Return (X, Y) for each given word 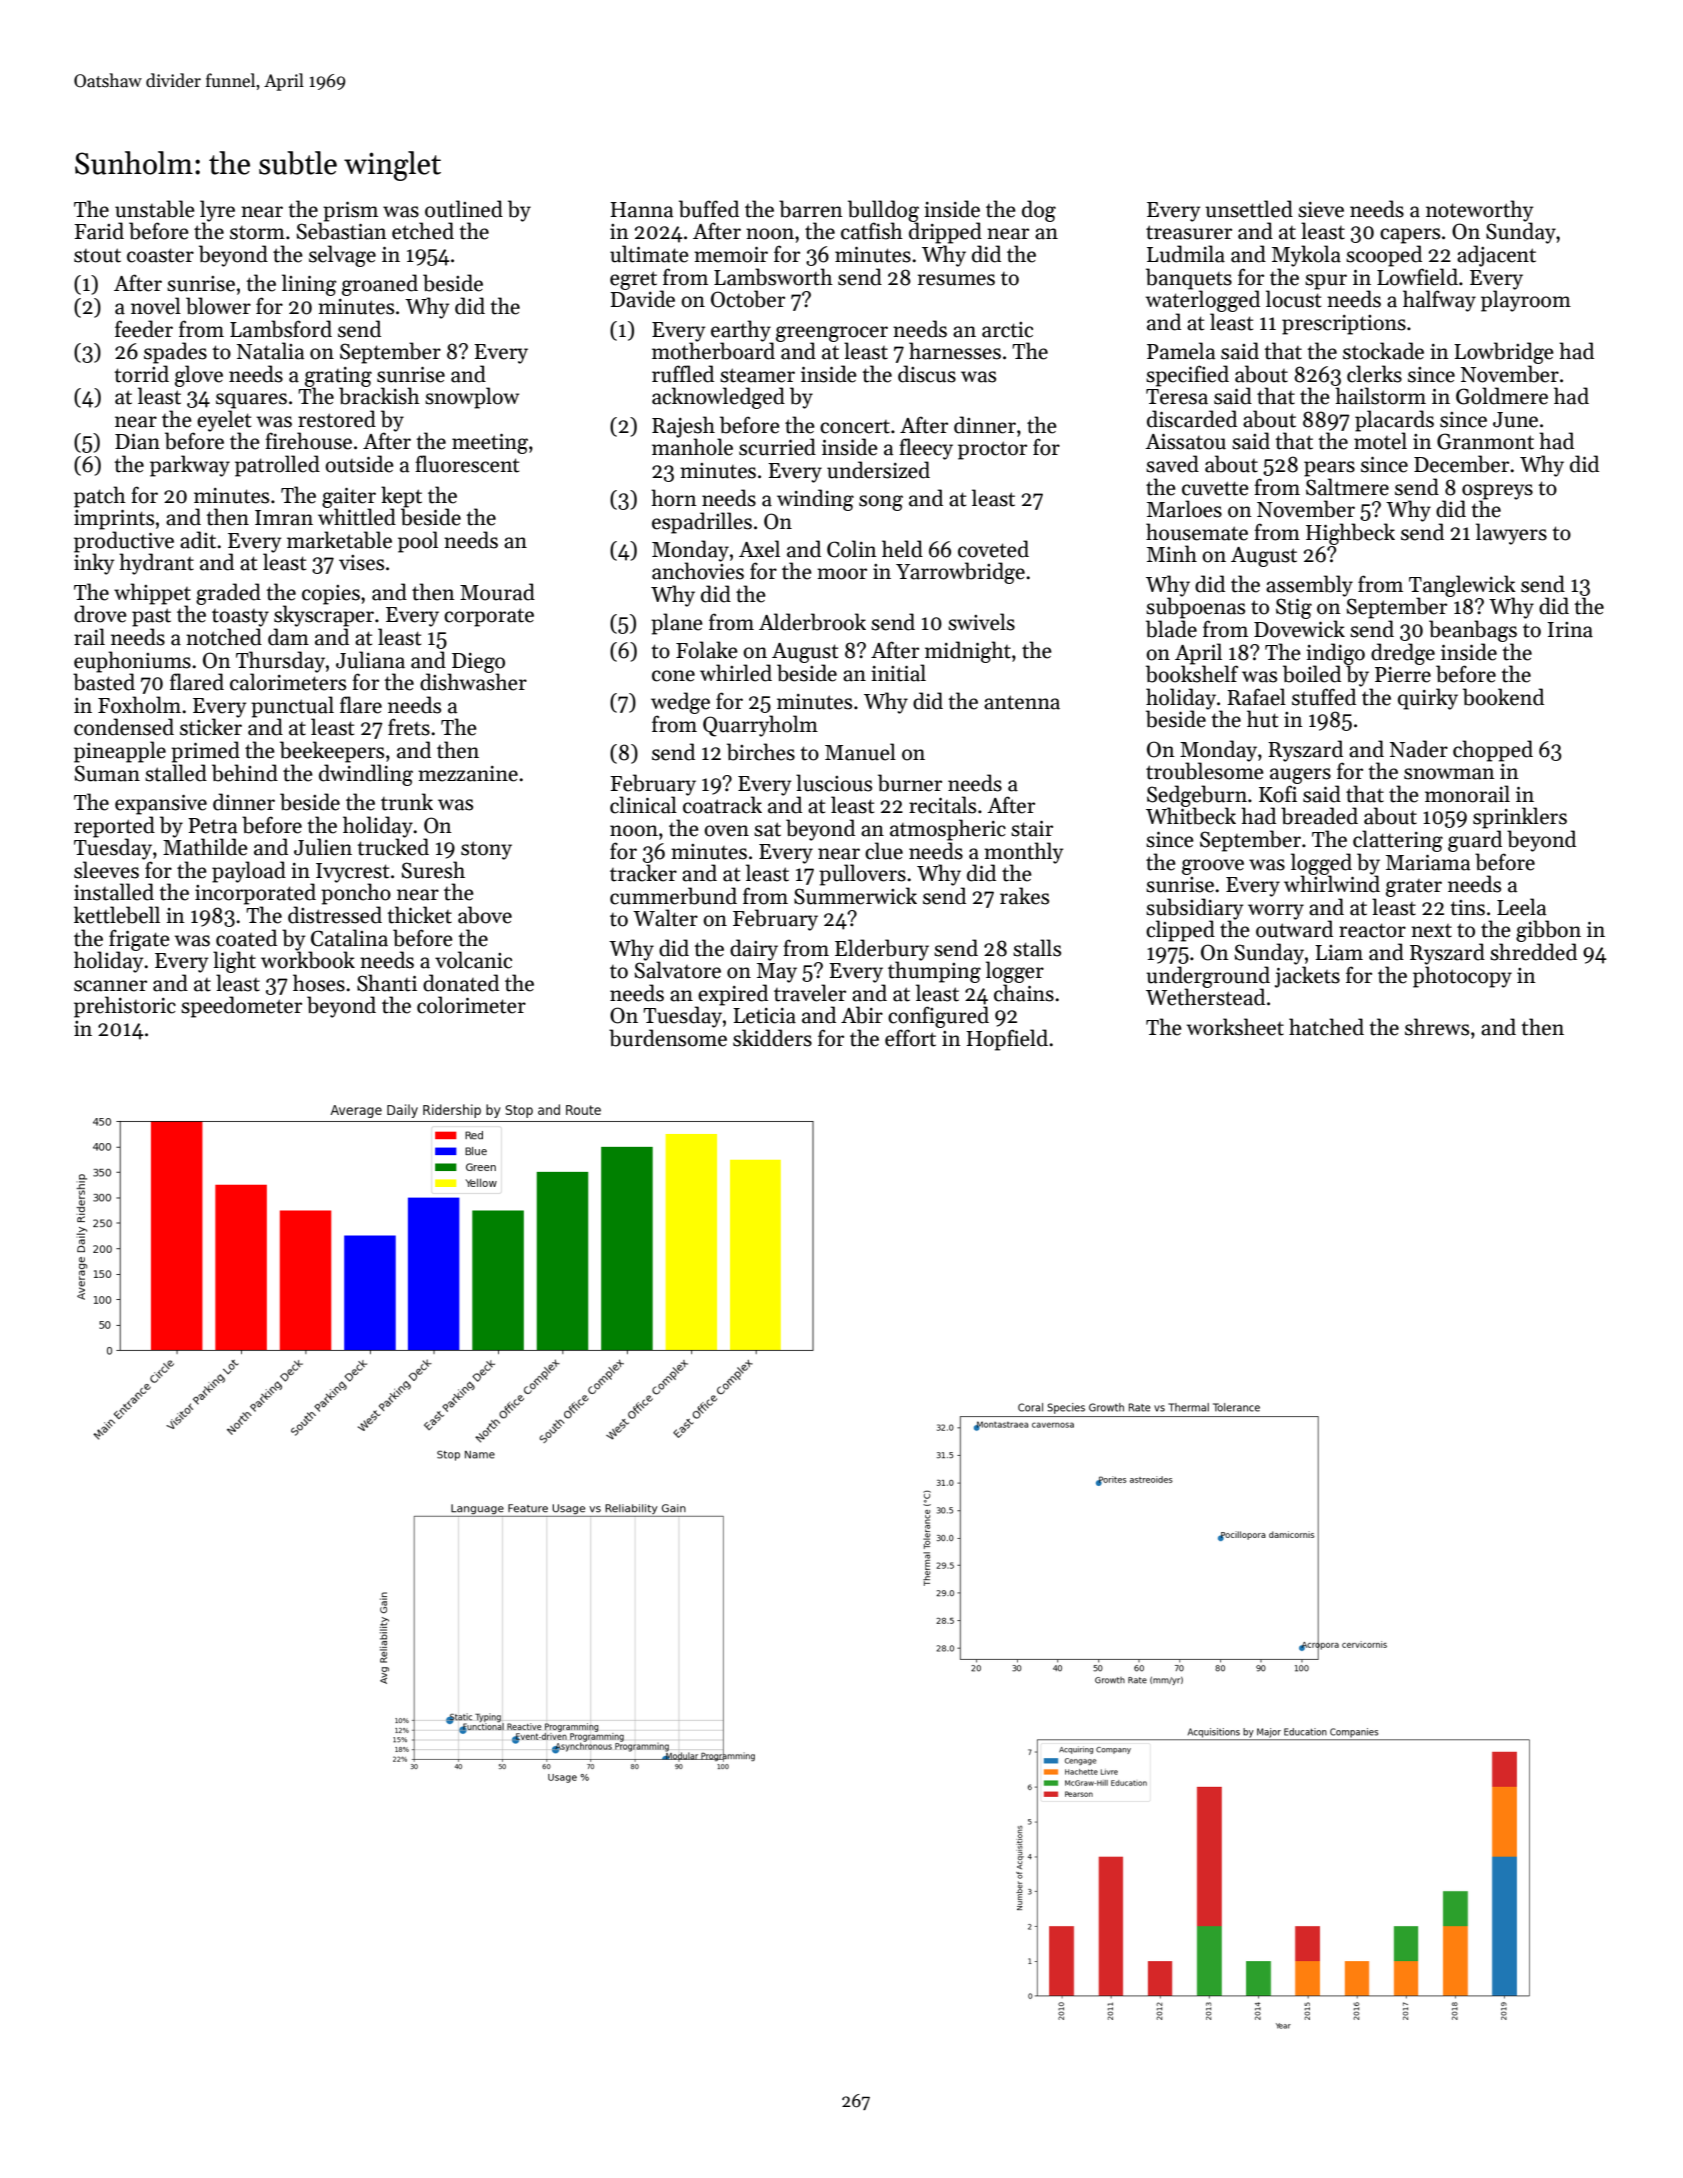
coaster (160, 255)
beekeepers (332, 752)
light (234, 962)
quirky (1428, 699)
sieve (1321, 210)
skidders (772, 1038)
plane (677, 624)
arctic (1007, 330)
